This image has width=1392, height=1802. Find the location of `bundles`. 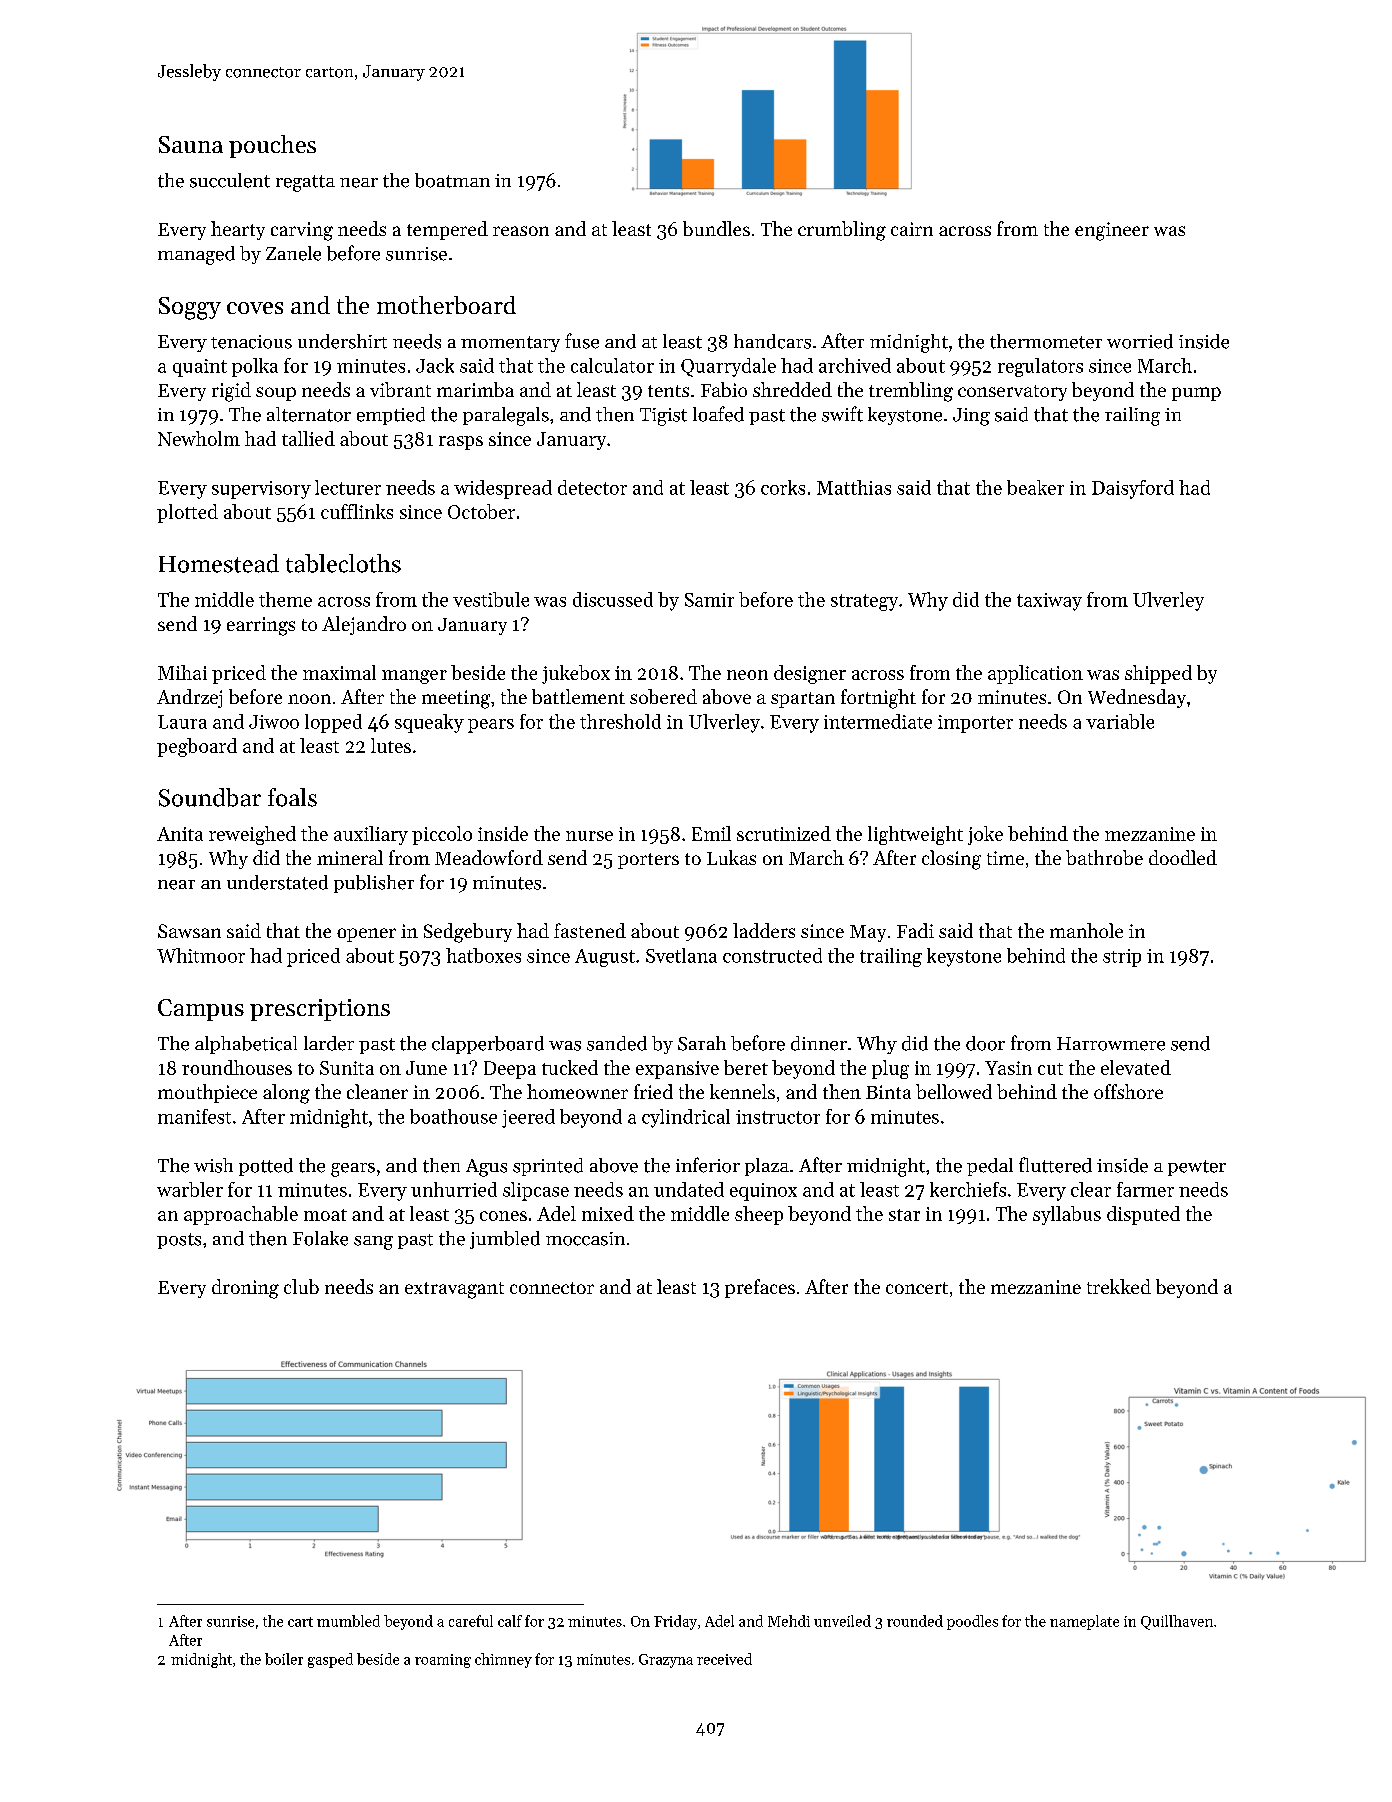

bundles is located at coordinates (716, 228).
